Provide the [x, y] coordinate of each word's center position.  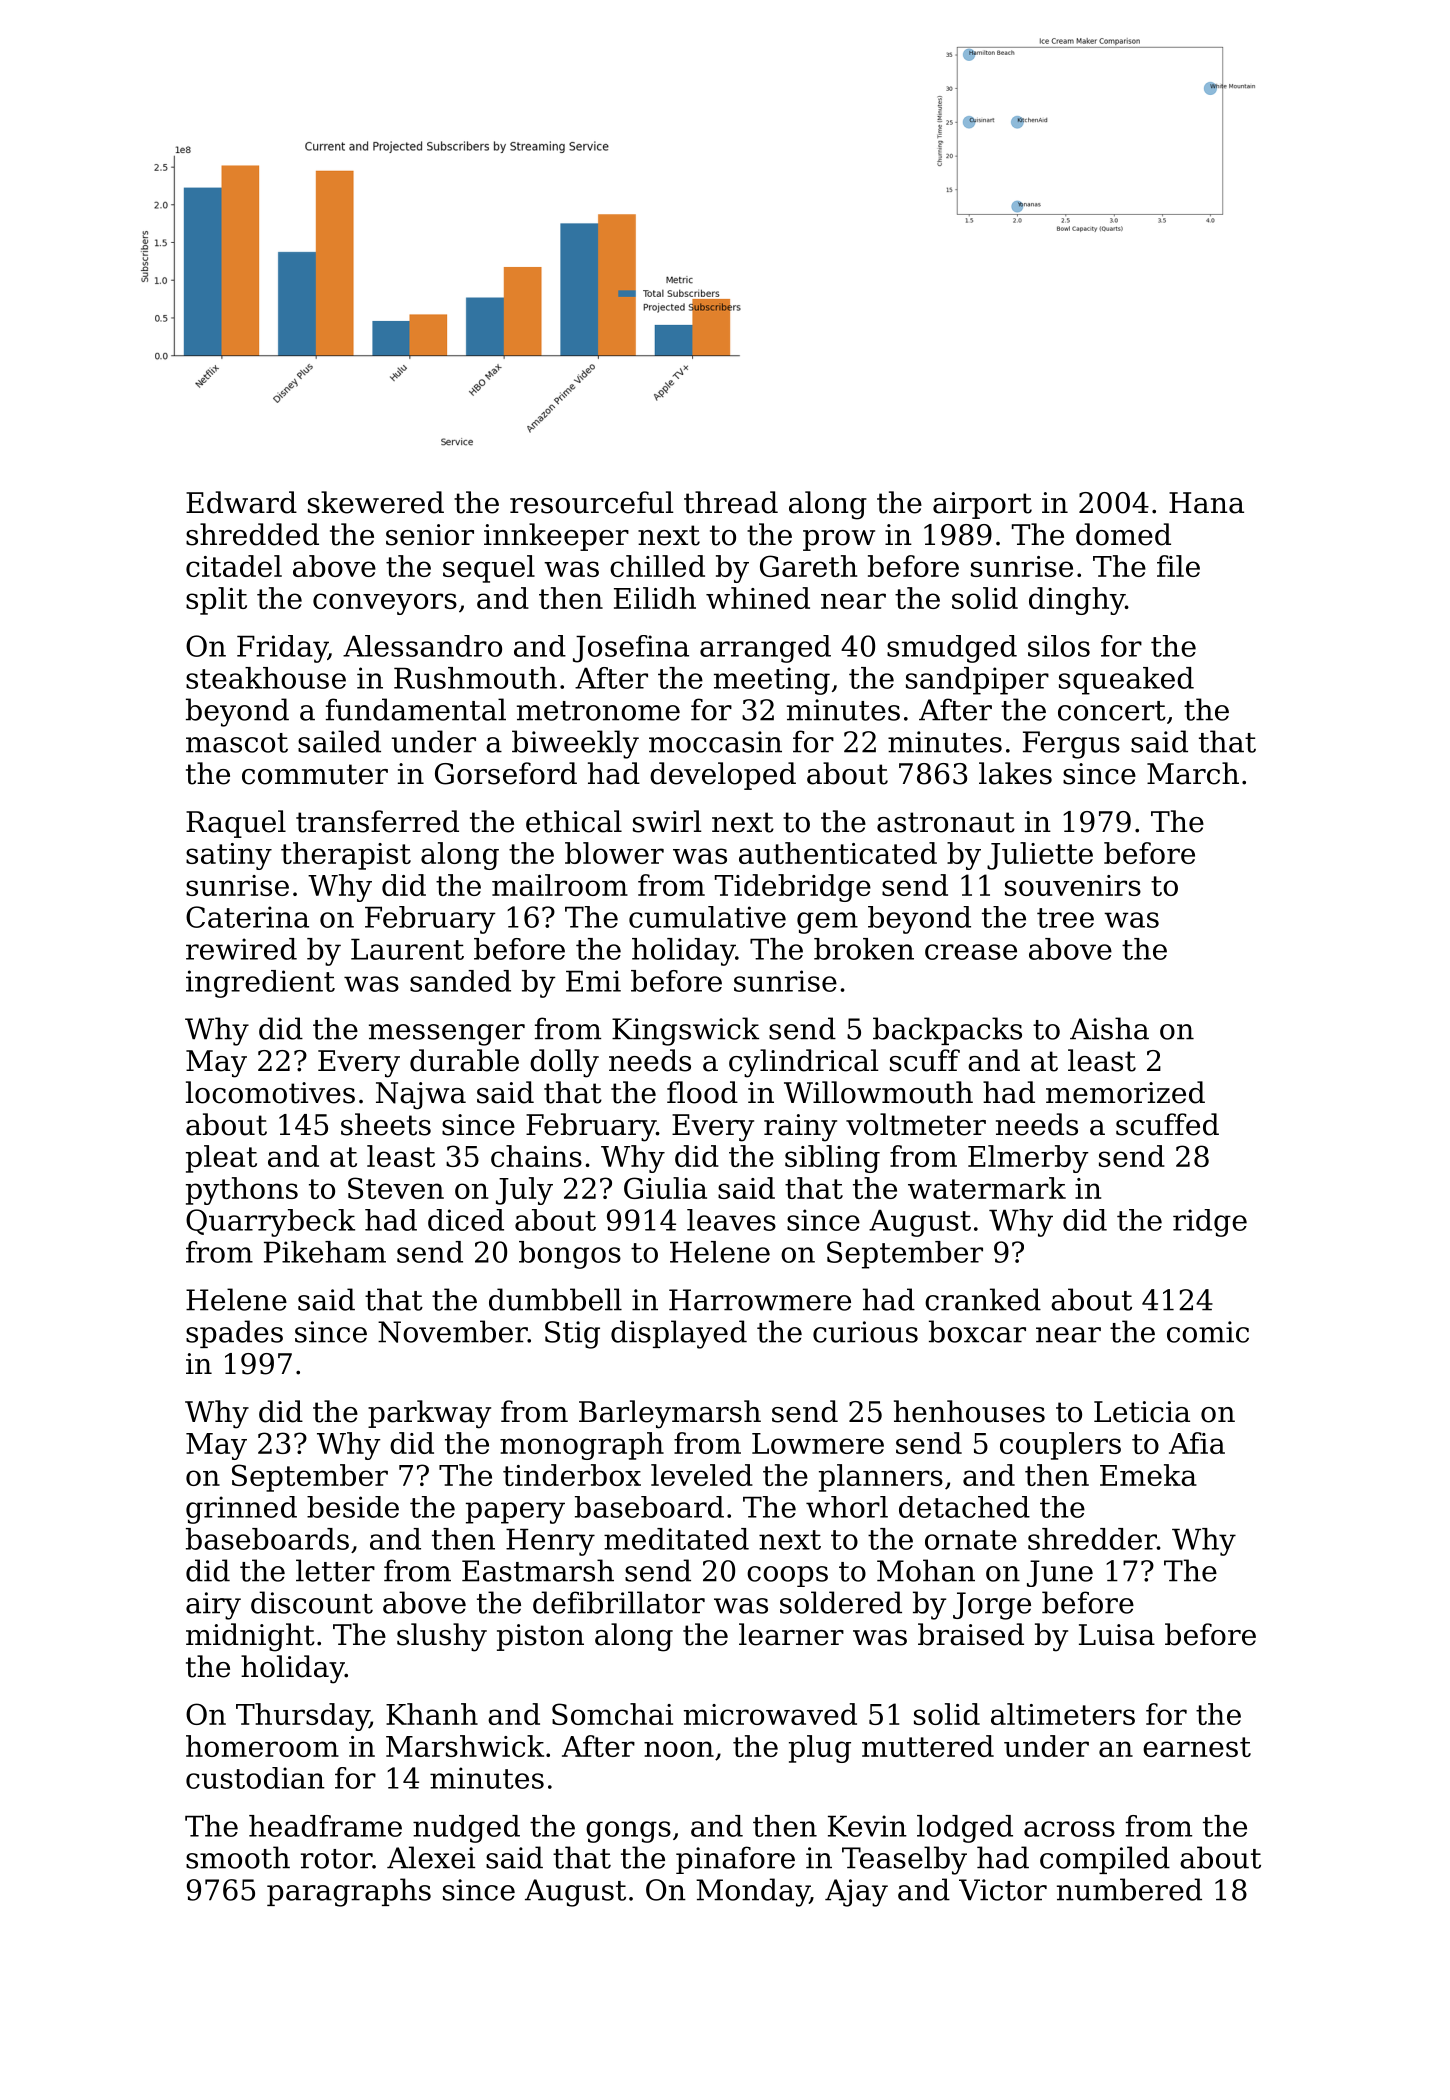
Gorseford [506, 773]
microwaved [770, 1714]
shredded [252, 534]
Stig [572, 1335]
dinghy [1077, 601]
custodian [255, 1778]
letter [335, 1570]
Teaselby [904, 1860]
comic [1208, 1332]
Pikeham [325, 1252]
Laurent [407, 949]
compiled [1105, 1860]
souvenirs [1073, 885]
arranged [765, 649]
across [1069, 1829]
